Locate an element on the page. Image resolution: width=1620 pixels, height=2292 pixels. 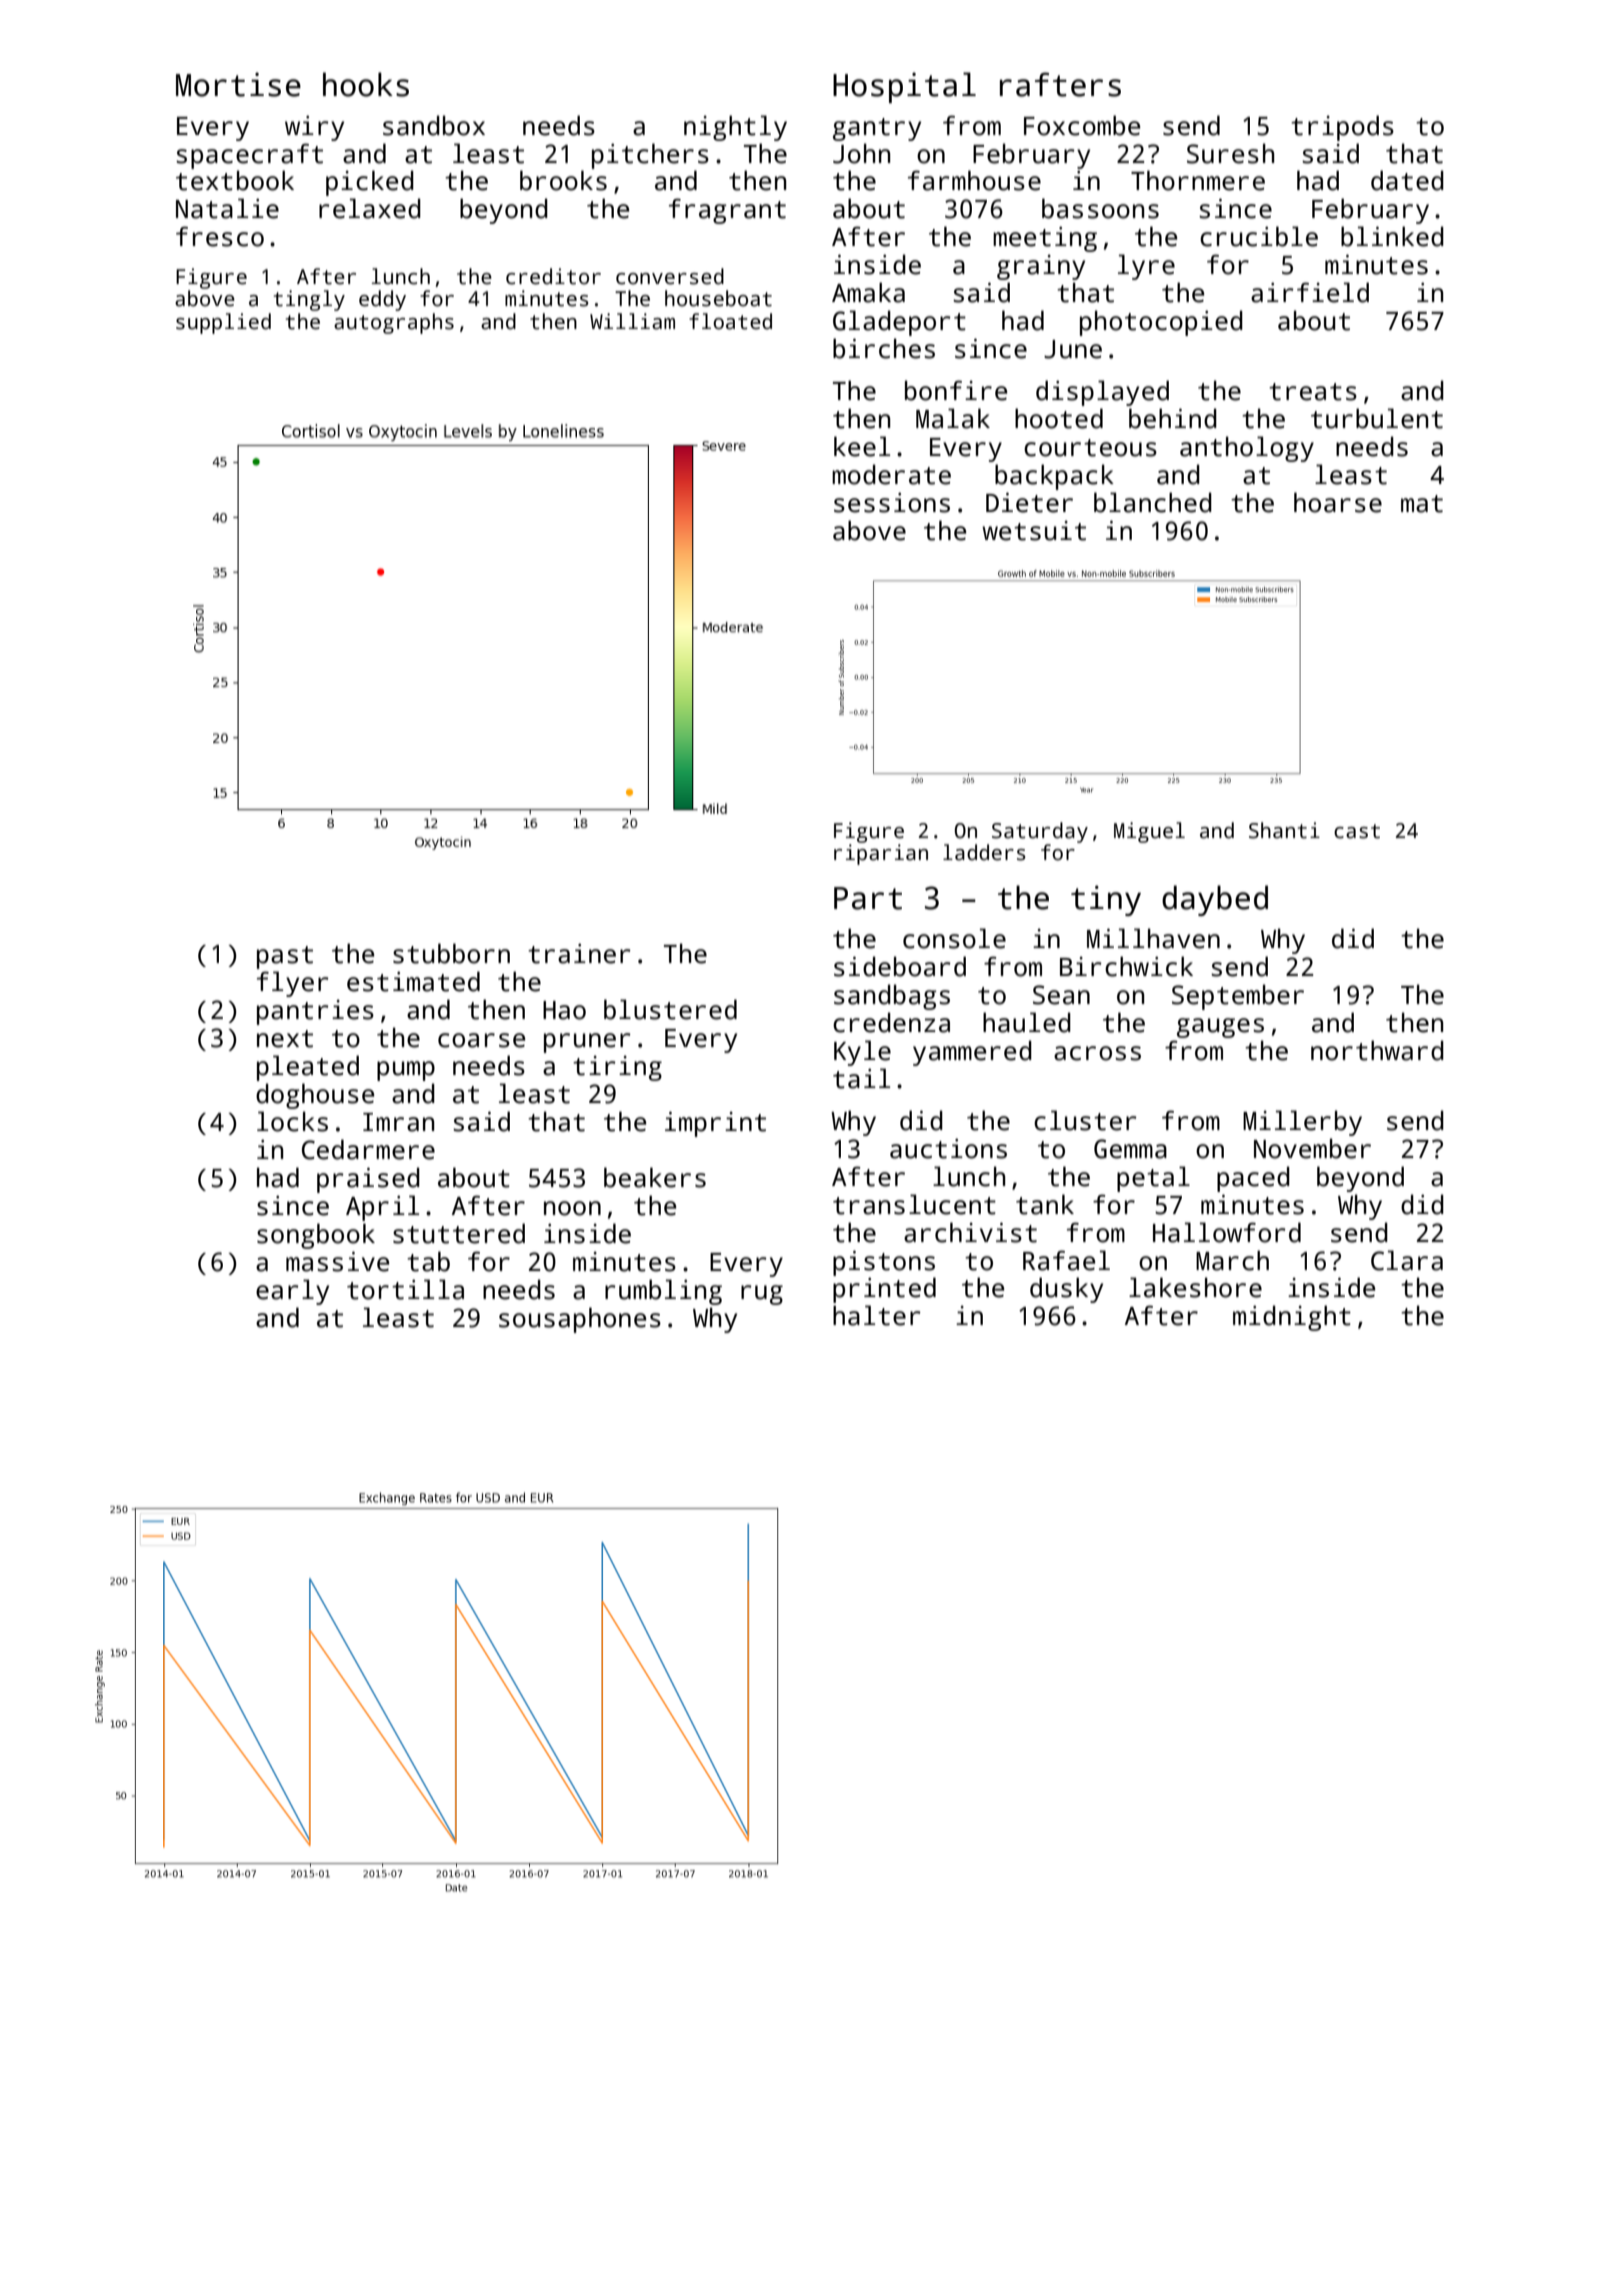
blinked is located at coordinates (1392, 236).
